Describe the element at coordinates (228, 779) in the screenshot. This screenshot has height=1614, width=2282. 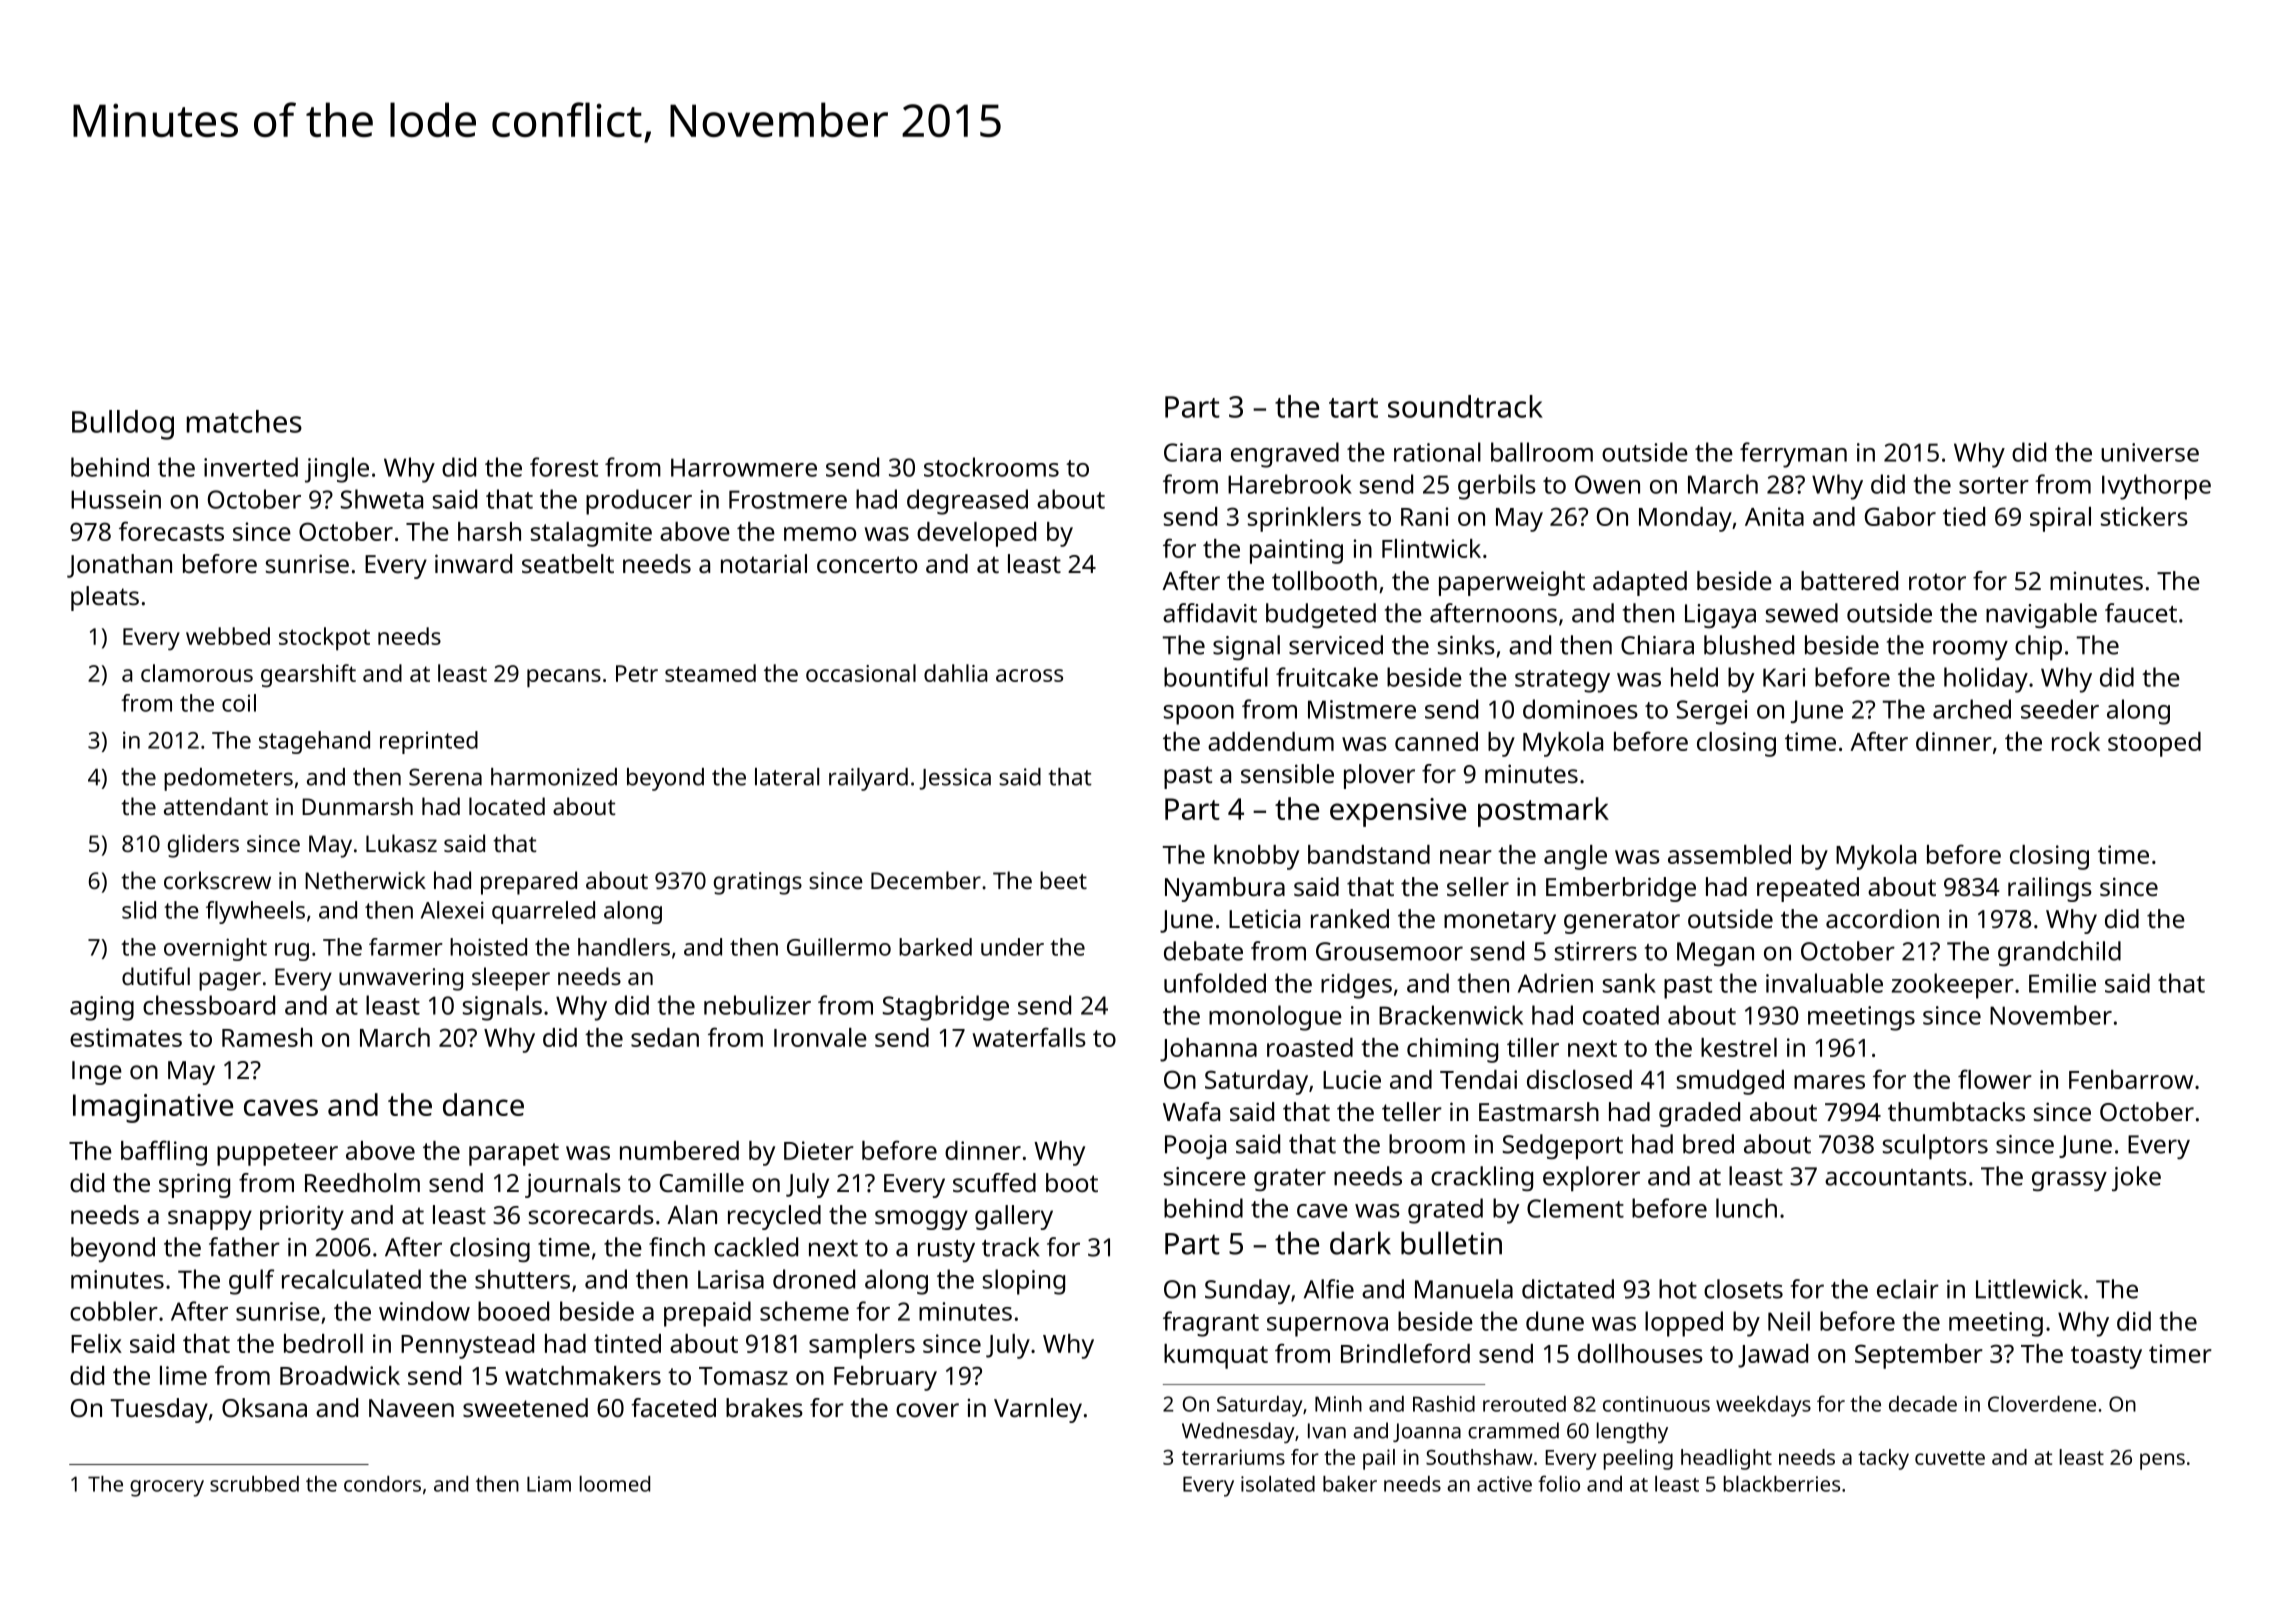
I see `pedometers` at that location.
